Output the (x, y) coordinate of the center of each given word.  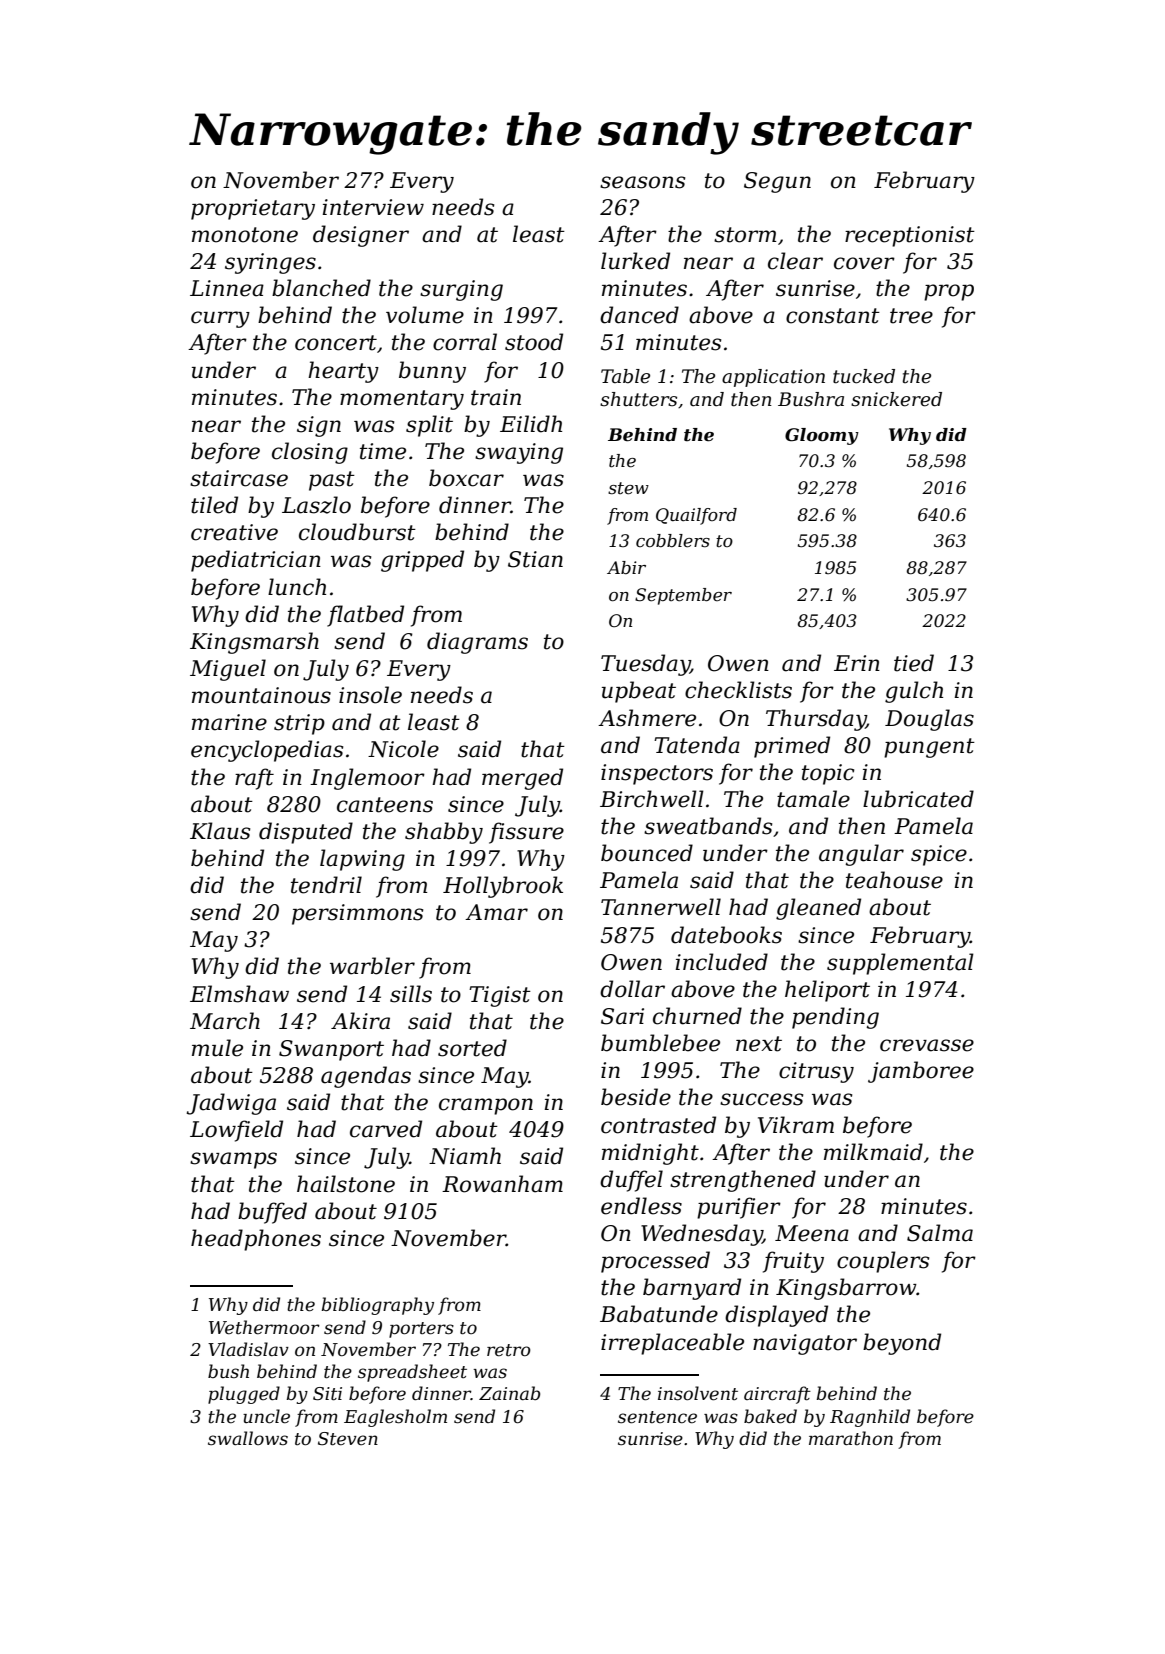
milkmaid (873, 1152)
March (225, 1021)
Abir (626, 567)
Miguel (228, 670)
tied (914, 663)
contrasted (658, 1125)
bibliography (377, 1306)
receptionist (910, 236)
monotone (245, 235)
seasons (642, 182)
